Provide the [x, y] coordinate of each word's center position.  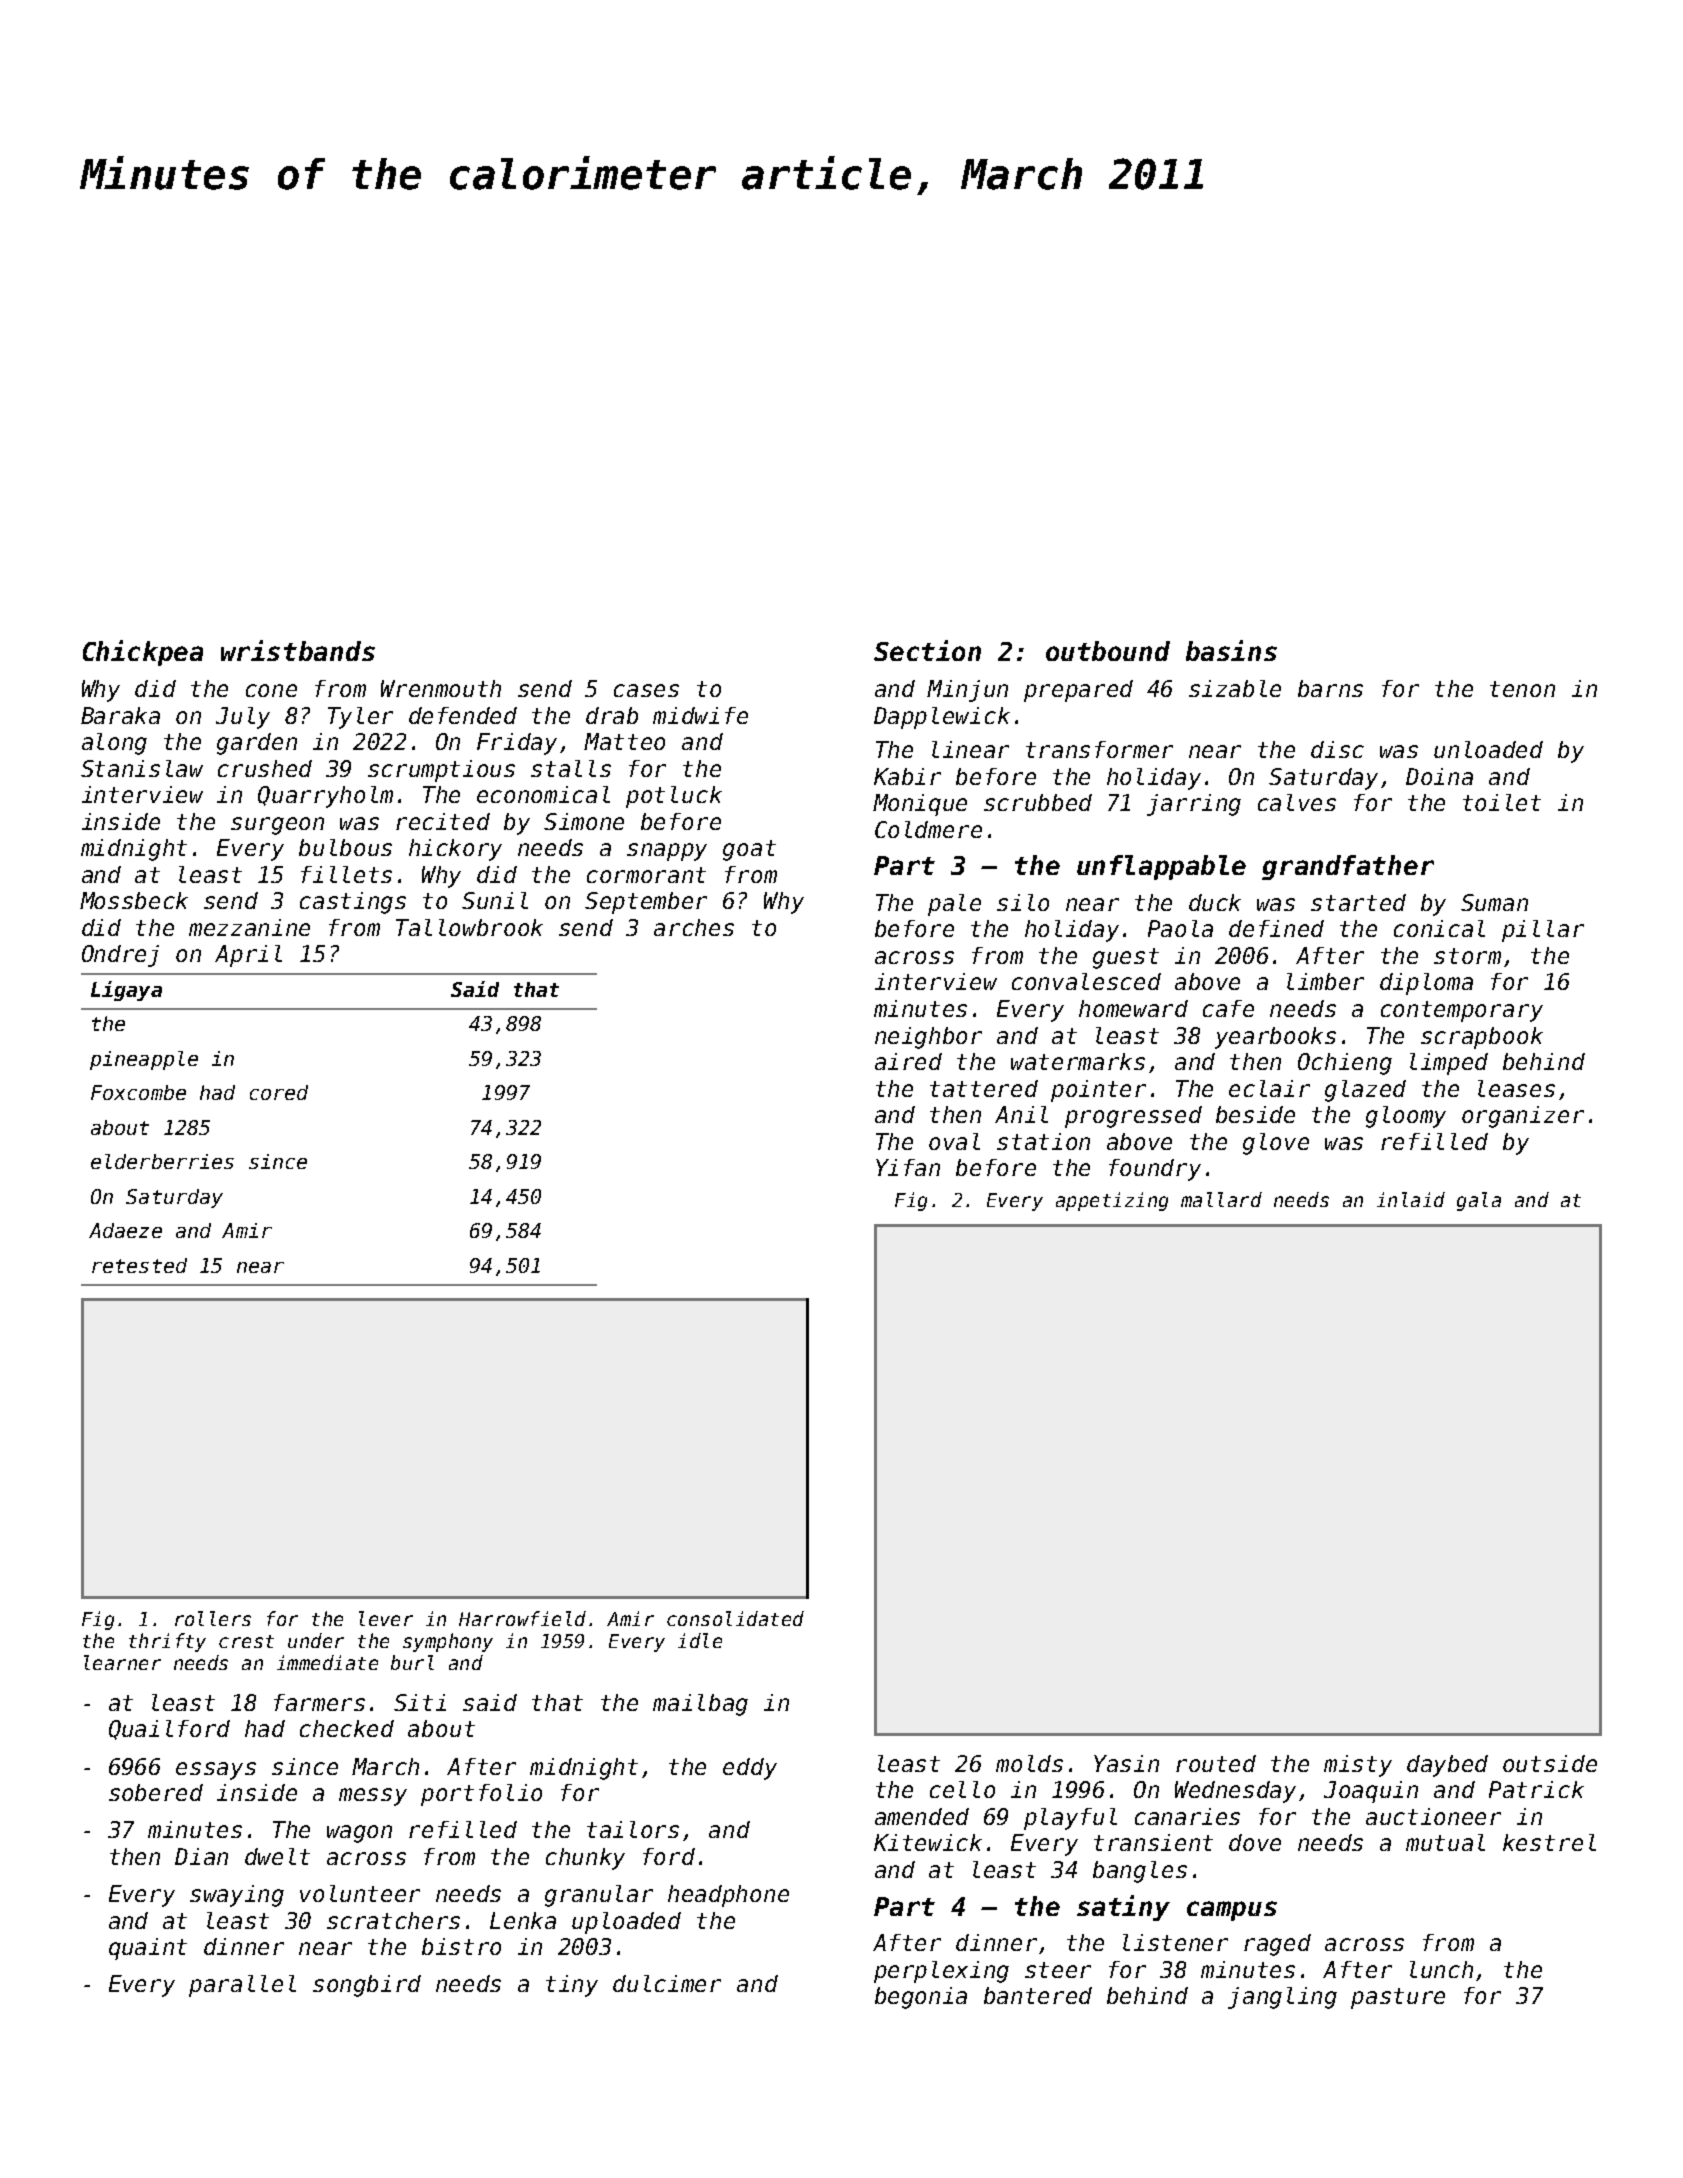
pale [954, 905]
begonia [921, 1998]
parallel [242, 1986]
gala [1479, 1201]
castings [353, 903]
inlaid [1411, 1199]
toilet [1502, 802]
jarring [1194, 805]
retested [139, 1265]
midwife [700, 715]
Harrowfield [522, 1618]
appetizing [1112, 1201]
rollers [213, 1618]
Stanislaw [142, 768]
